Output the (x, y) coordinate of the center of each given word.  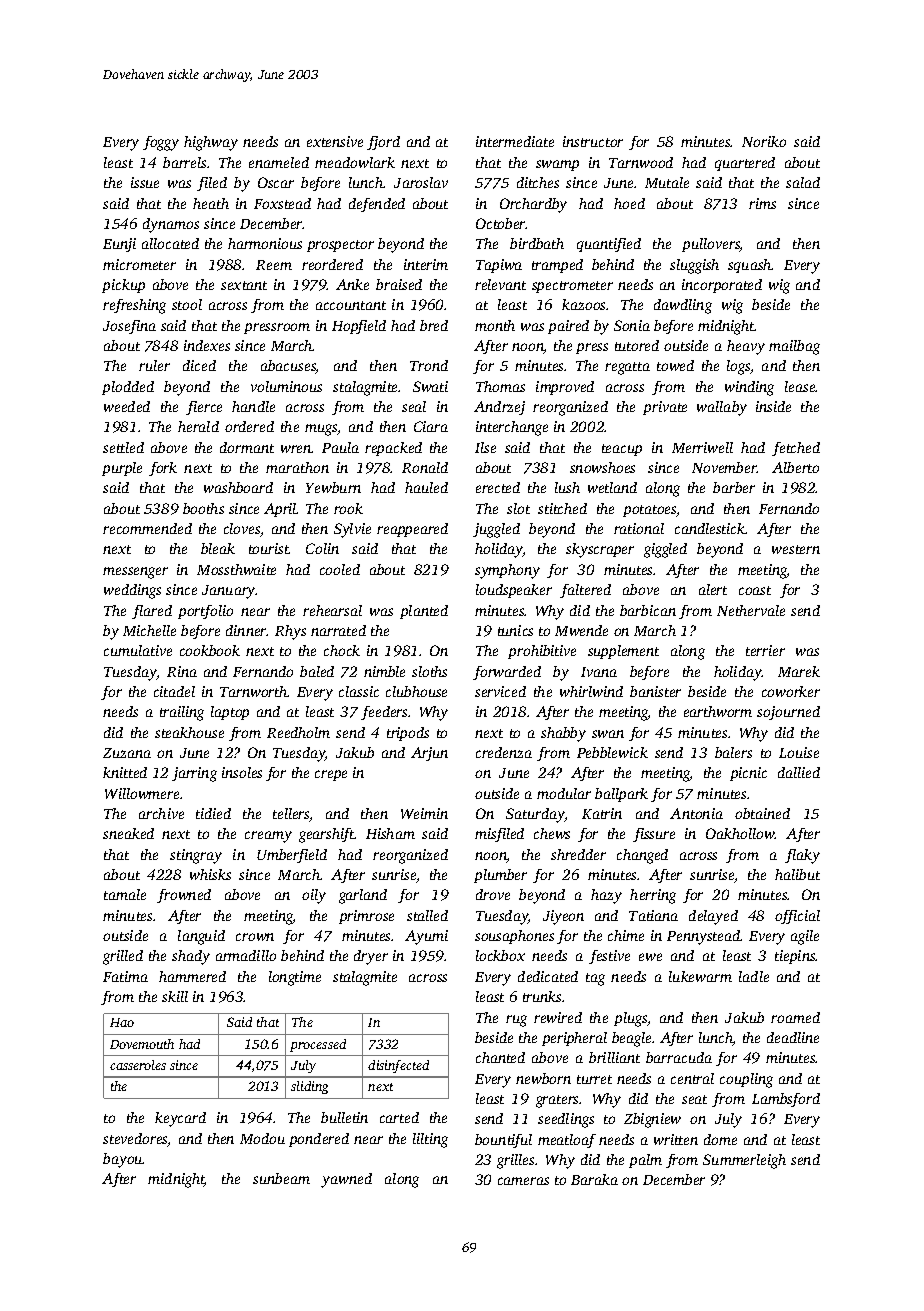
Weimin (424, 813)
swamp (557, 165)
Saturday (535, 815)
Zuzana (127, 753)
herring (653, 896)
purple (122, 469)
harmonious (265, 243)
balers (733, 752)
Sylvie (352, 530)
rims (762, 203)
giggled (665, 550)
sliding (309, 1087)
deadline (793, 1037)
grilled (123, 957)
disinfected (398, 1066)
